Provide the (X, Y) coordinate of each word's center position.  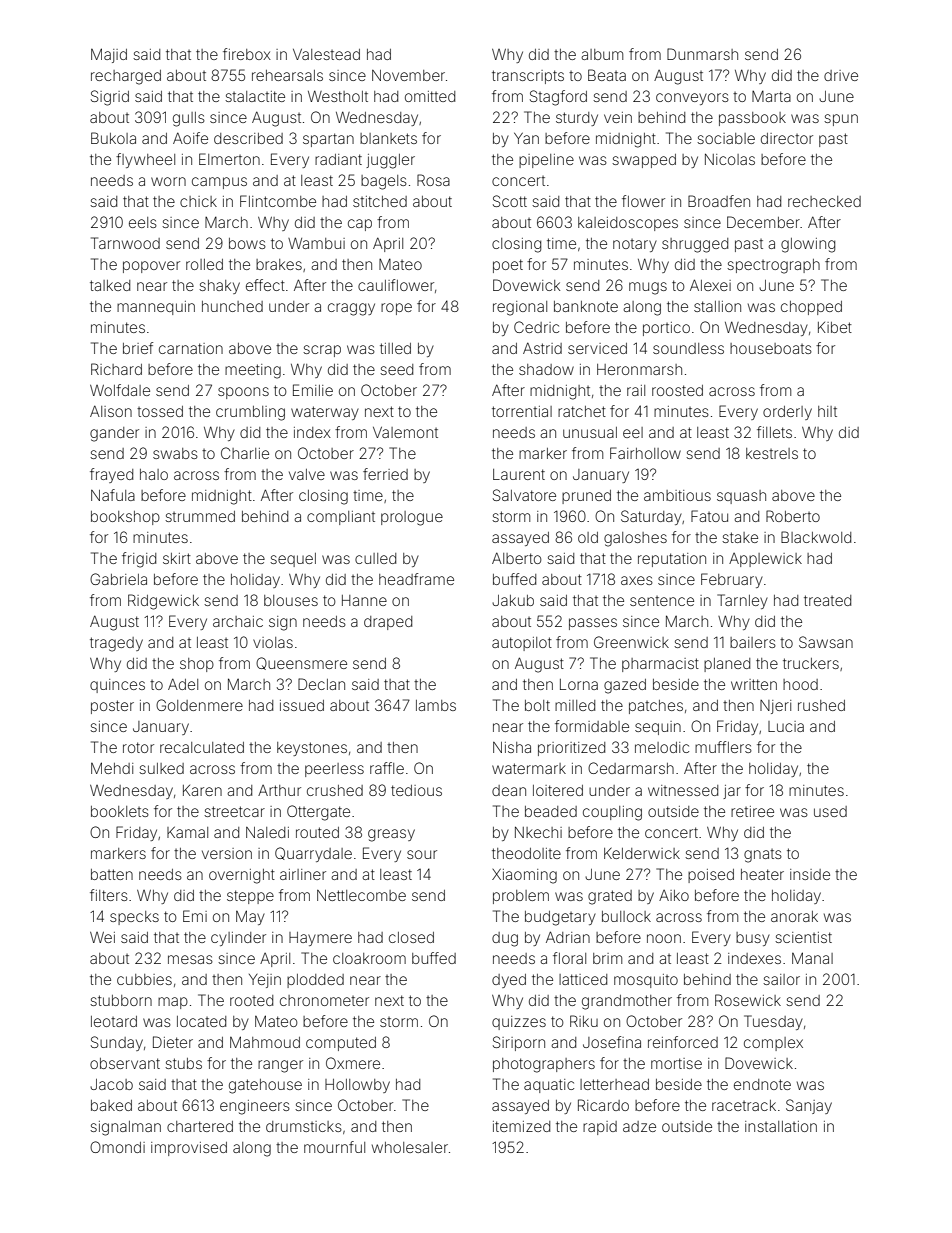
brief (138, 348)
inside (810, 874)
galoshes (635, 539)
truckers (811, 663)
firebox (247, 54)
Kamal (187, 832)
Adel (183, 684)
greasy (391, 835)
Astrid (542, 348)
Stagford (558, 98)
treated (827, 600)
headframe (416, 579)
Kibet (835, 327)
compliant (341, 518)
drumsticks (304, 1126)
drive (841, 75)
